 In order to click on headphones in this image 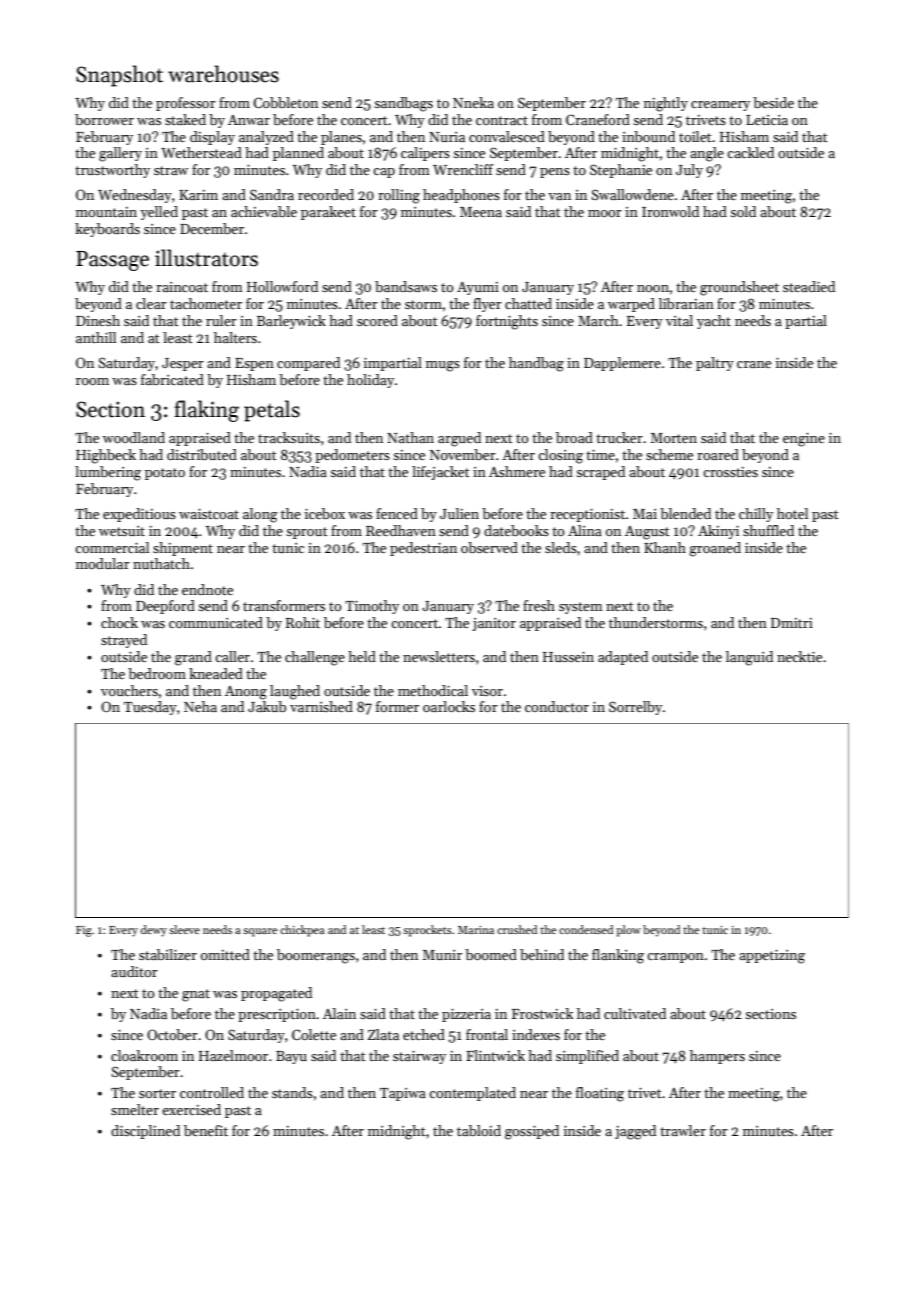, I will do `click(461, 196)`.
